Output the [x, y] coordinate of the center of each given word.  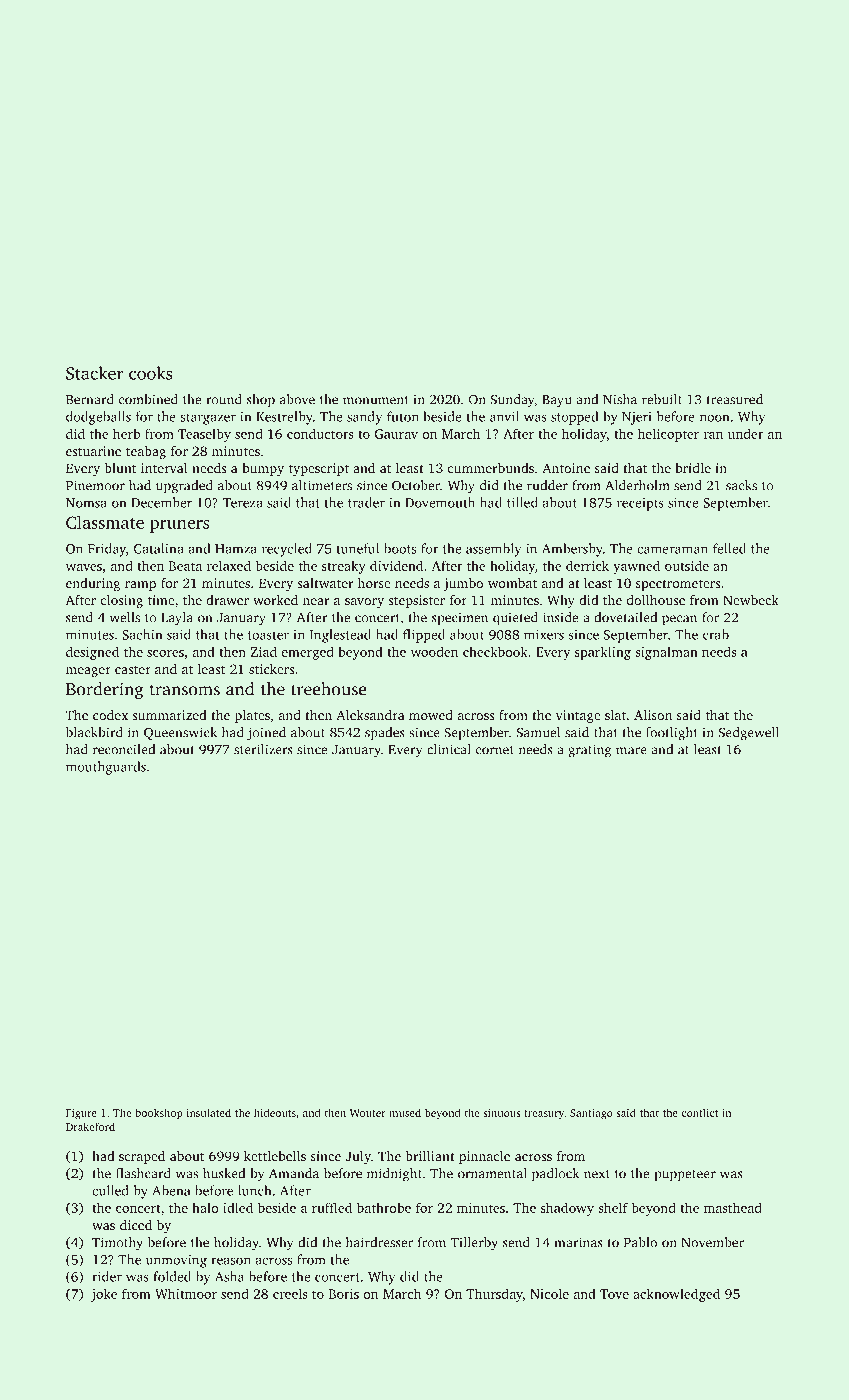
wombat [512, 583]
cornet [495, 750]
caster [133, 670]
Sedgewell [749, 734]
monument [376, 400]
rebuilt [662, 399]
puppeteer [685, 1176]
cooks [150, 373]
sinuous [502, 1113]
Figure [81, 1114]
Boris [344, 1294]
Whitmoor [186, 1293]
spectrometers [678, 585]
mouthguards [106, 768]
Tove [614, 1294]
